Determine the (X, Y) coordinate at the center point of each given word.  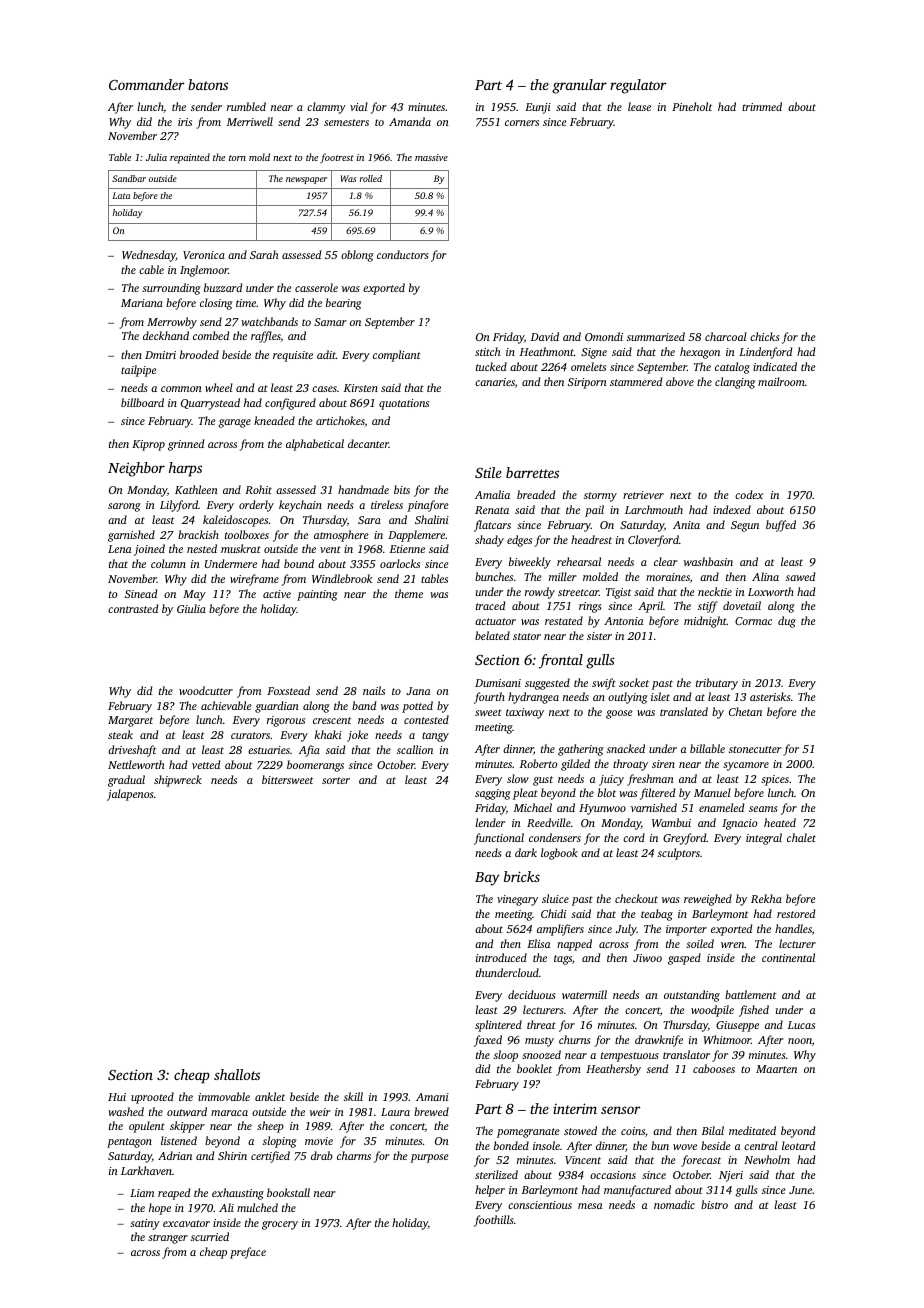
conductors (402, 254)
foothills (493, 1221)
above (680, 381)
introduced (501, 957)
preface (248, 1253)
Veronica (204, 255)
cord (634, 837)
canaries (495, 382)
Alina (765, 576)
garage (235, 423)
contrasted (133, 608)
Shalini (432, 519)
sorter (336, 780)
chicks (764, 336)
